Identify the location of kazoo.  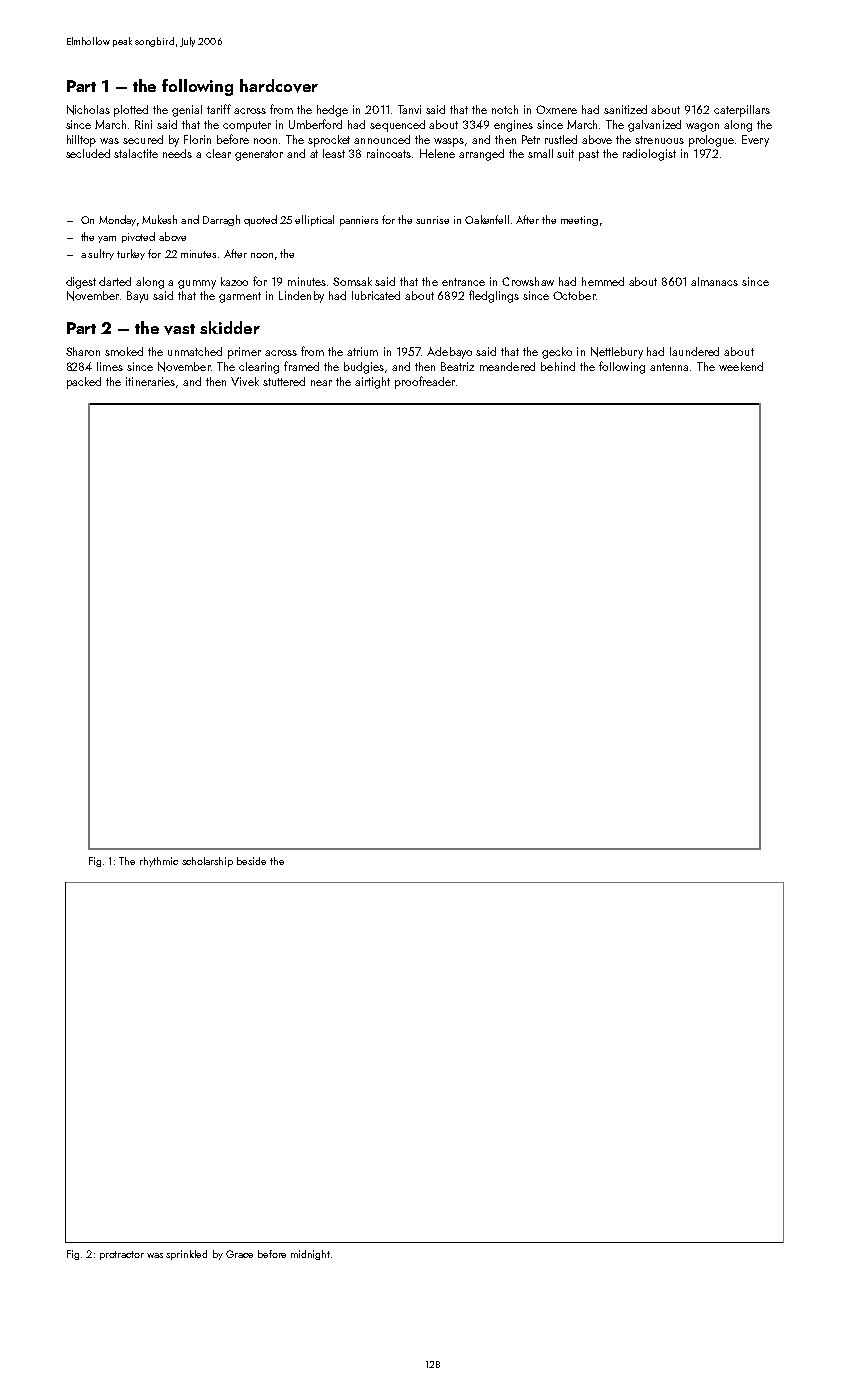
(234, 281).
